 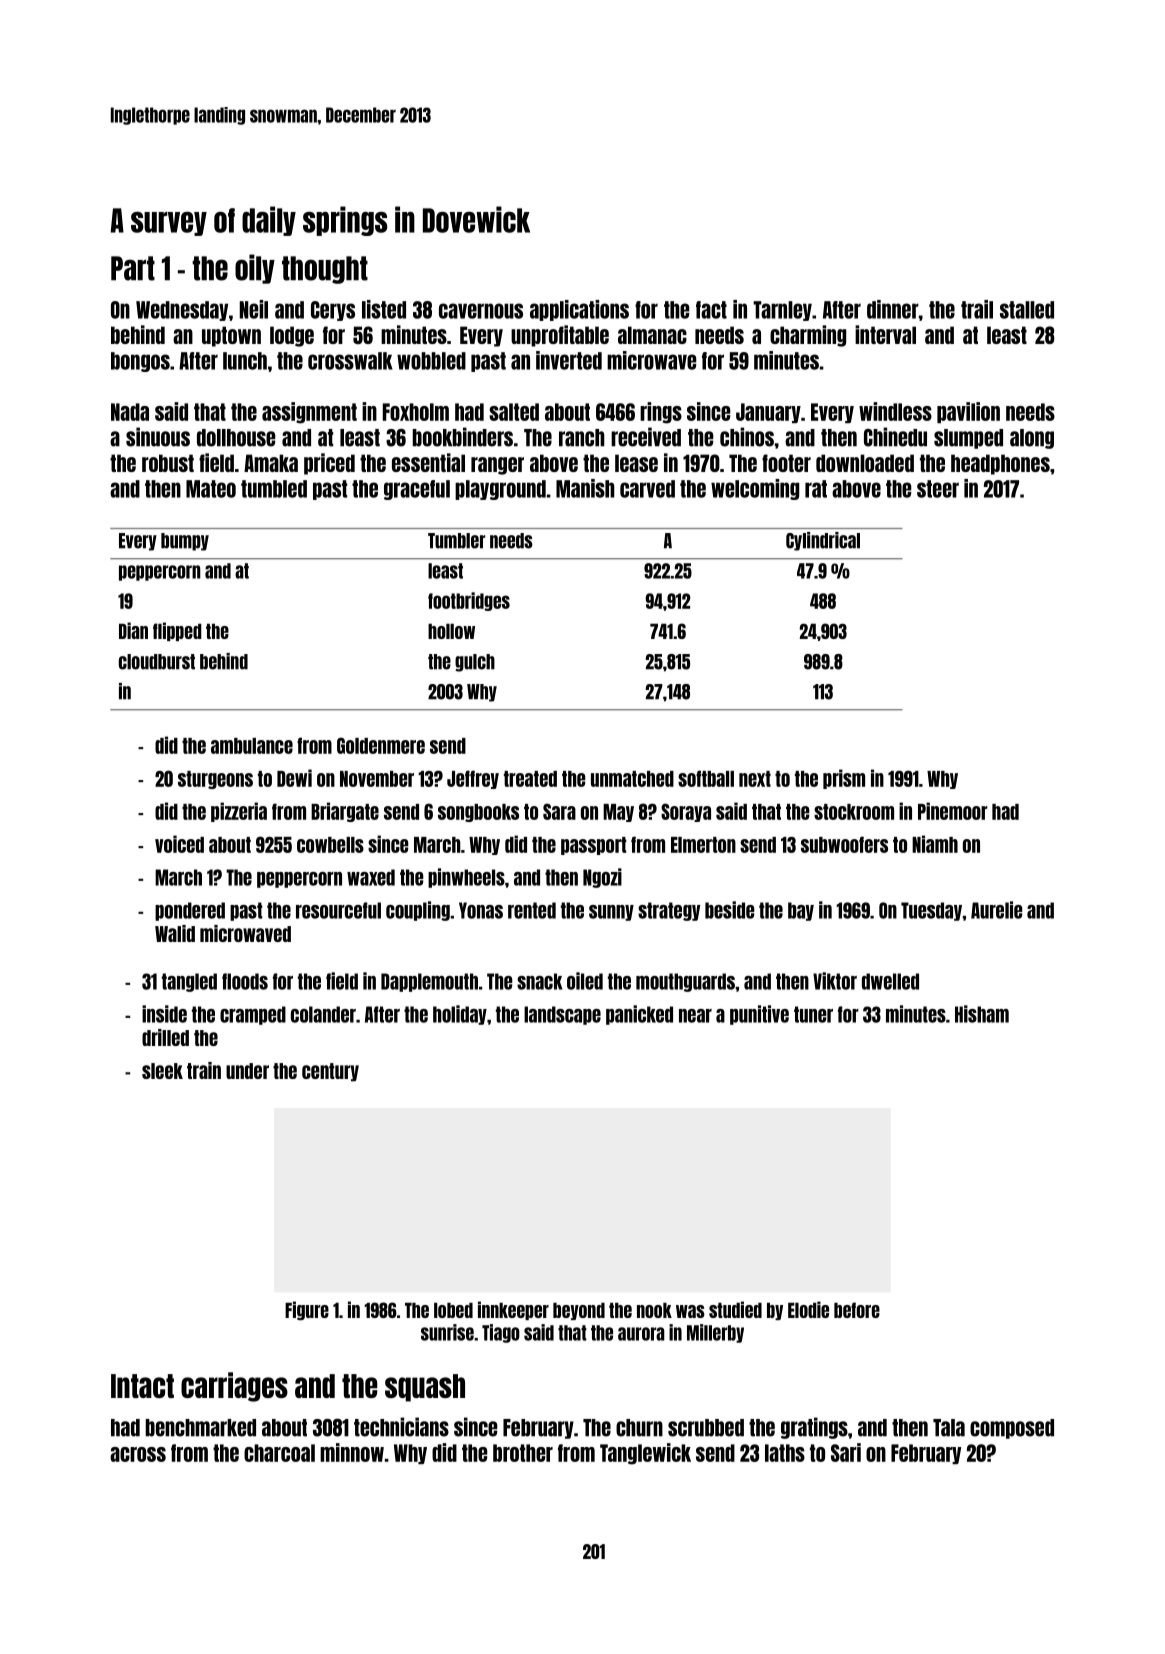 What do you see at coordinates (711, 310) in the image?
I see `fact` at bounding box center [711, 310].
